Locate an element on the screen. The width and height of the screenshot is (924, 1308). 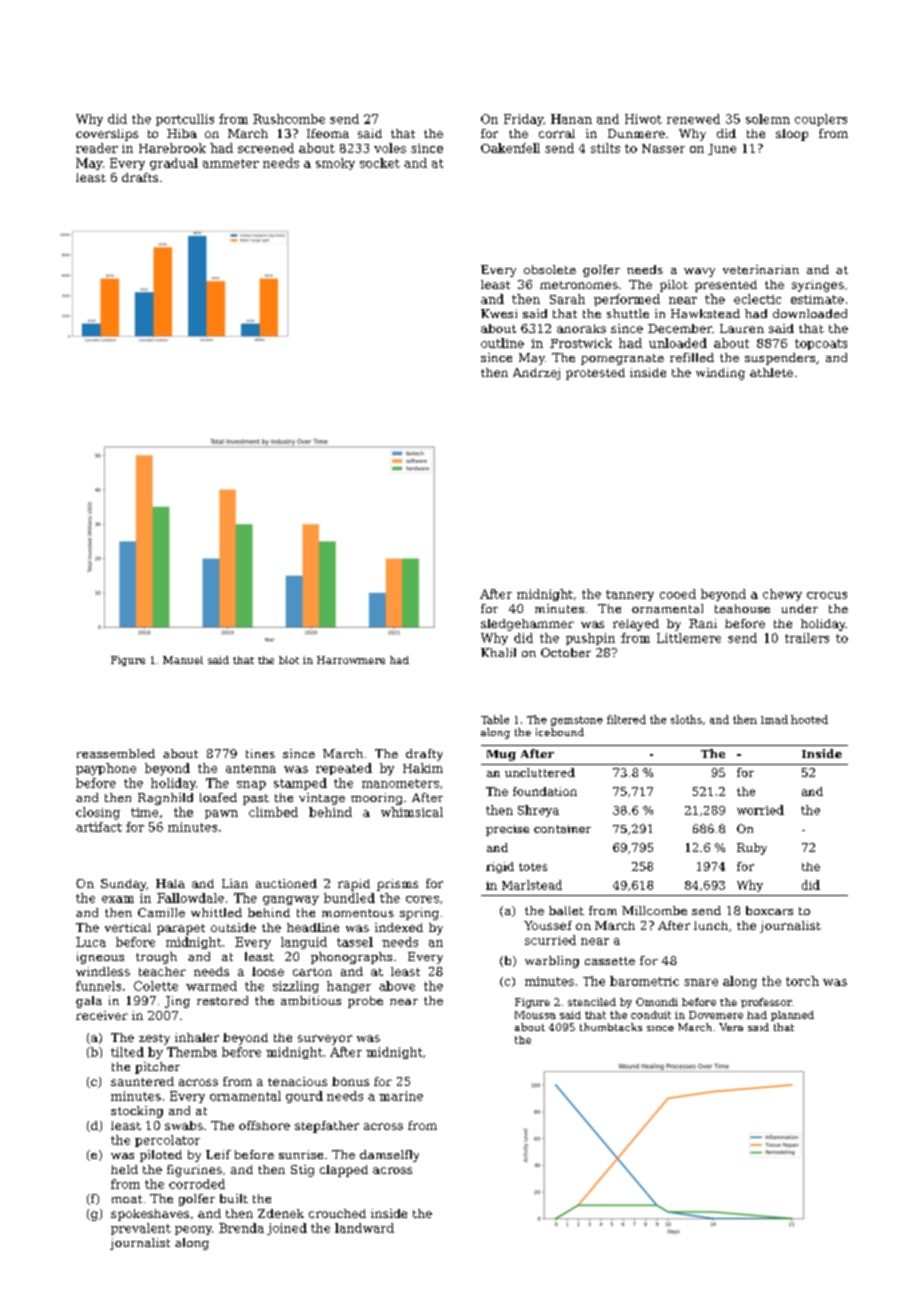
peony is located at coordinates (193, 1230).
